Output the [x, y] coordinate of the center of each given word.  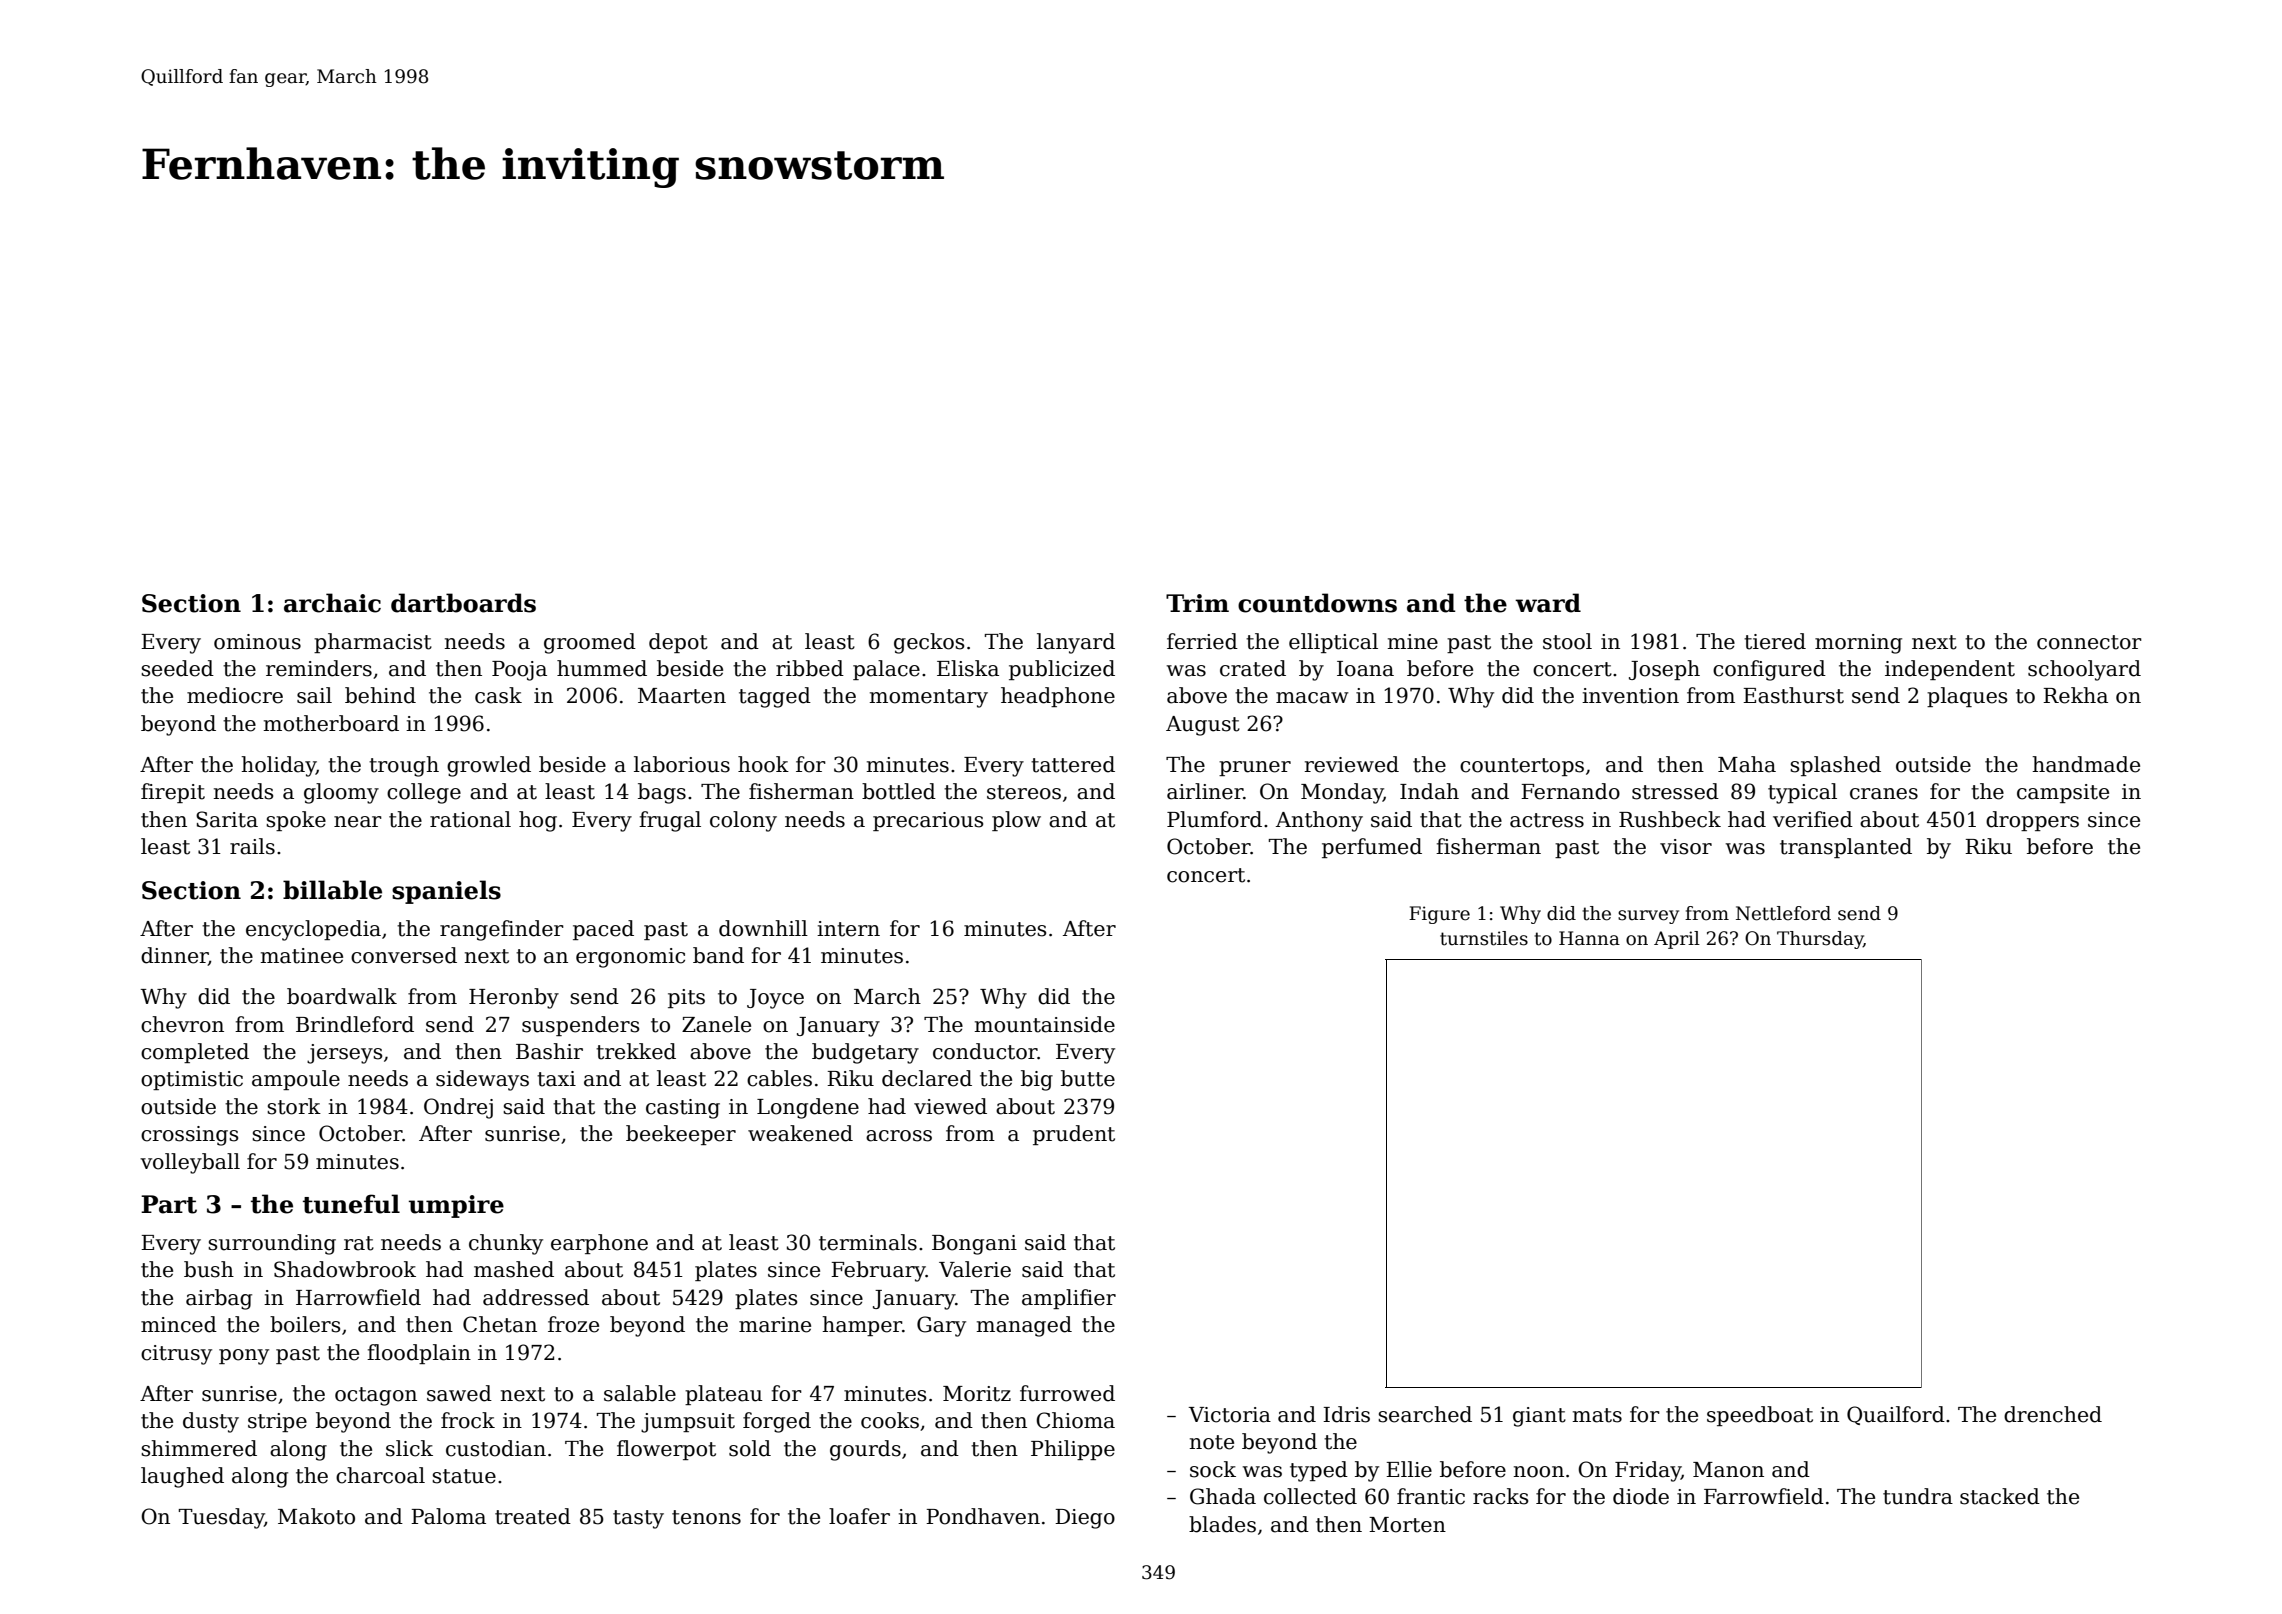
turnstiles [1484, 938]
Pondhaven [983, 1516]
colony [743, 821]
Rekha [2075, 695]
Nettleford [1783, 913]
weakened [800, 1133]
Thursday [1820, 940]
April [1677, 940]
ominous [257, 642]
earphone [599, 1244]
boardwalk [342, 996]
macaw [1312, 698]
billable [332, 890]
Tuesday [222, 1518]
